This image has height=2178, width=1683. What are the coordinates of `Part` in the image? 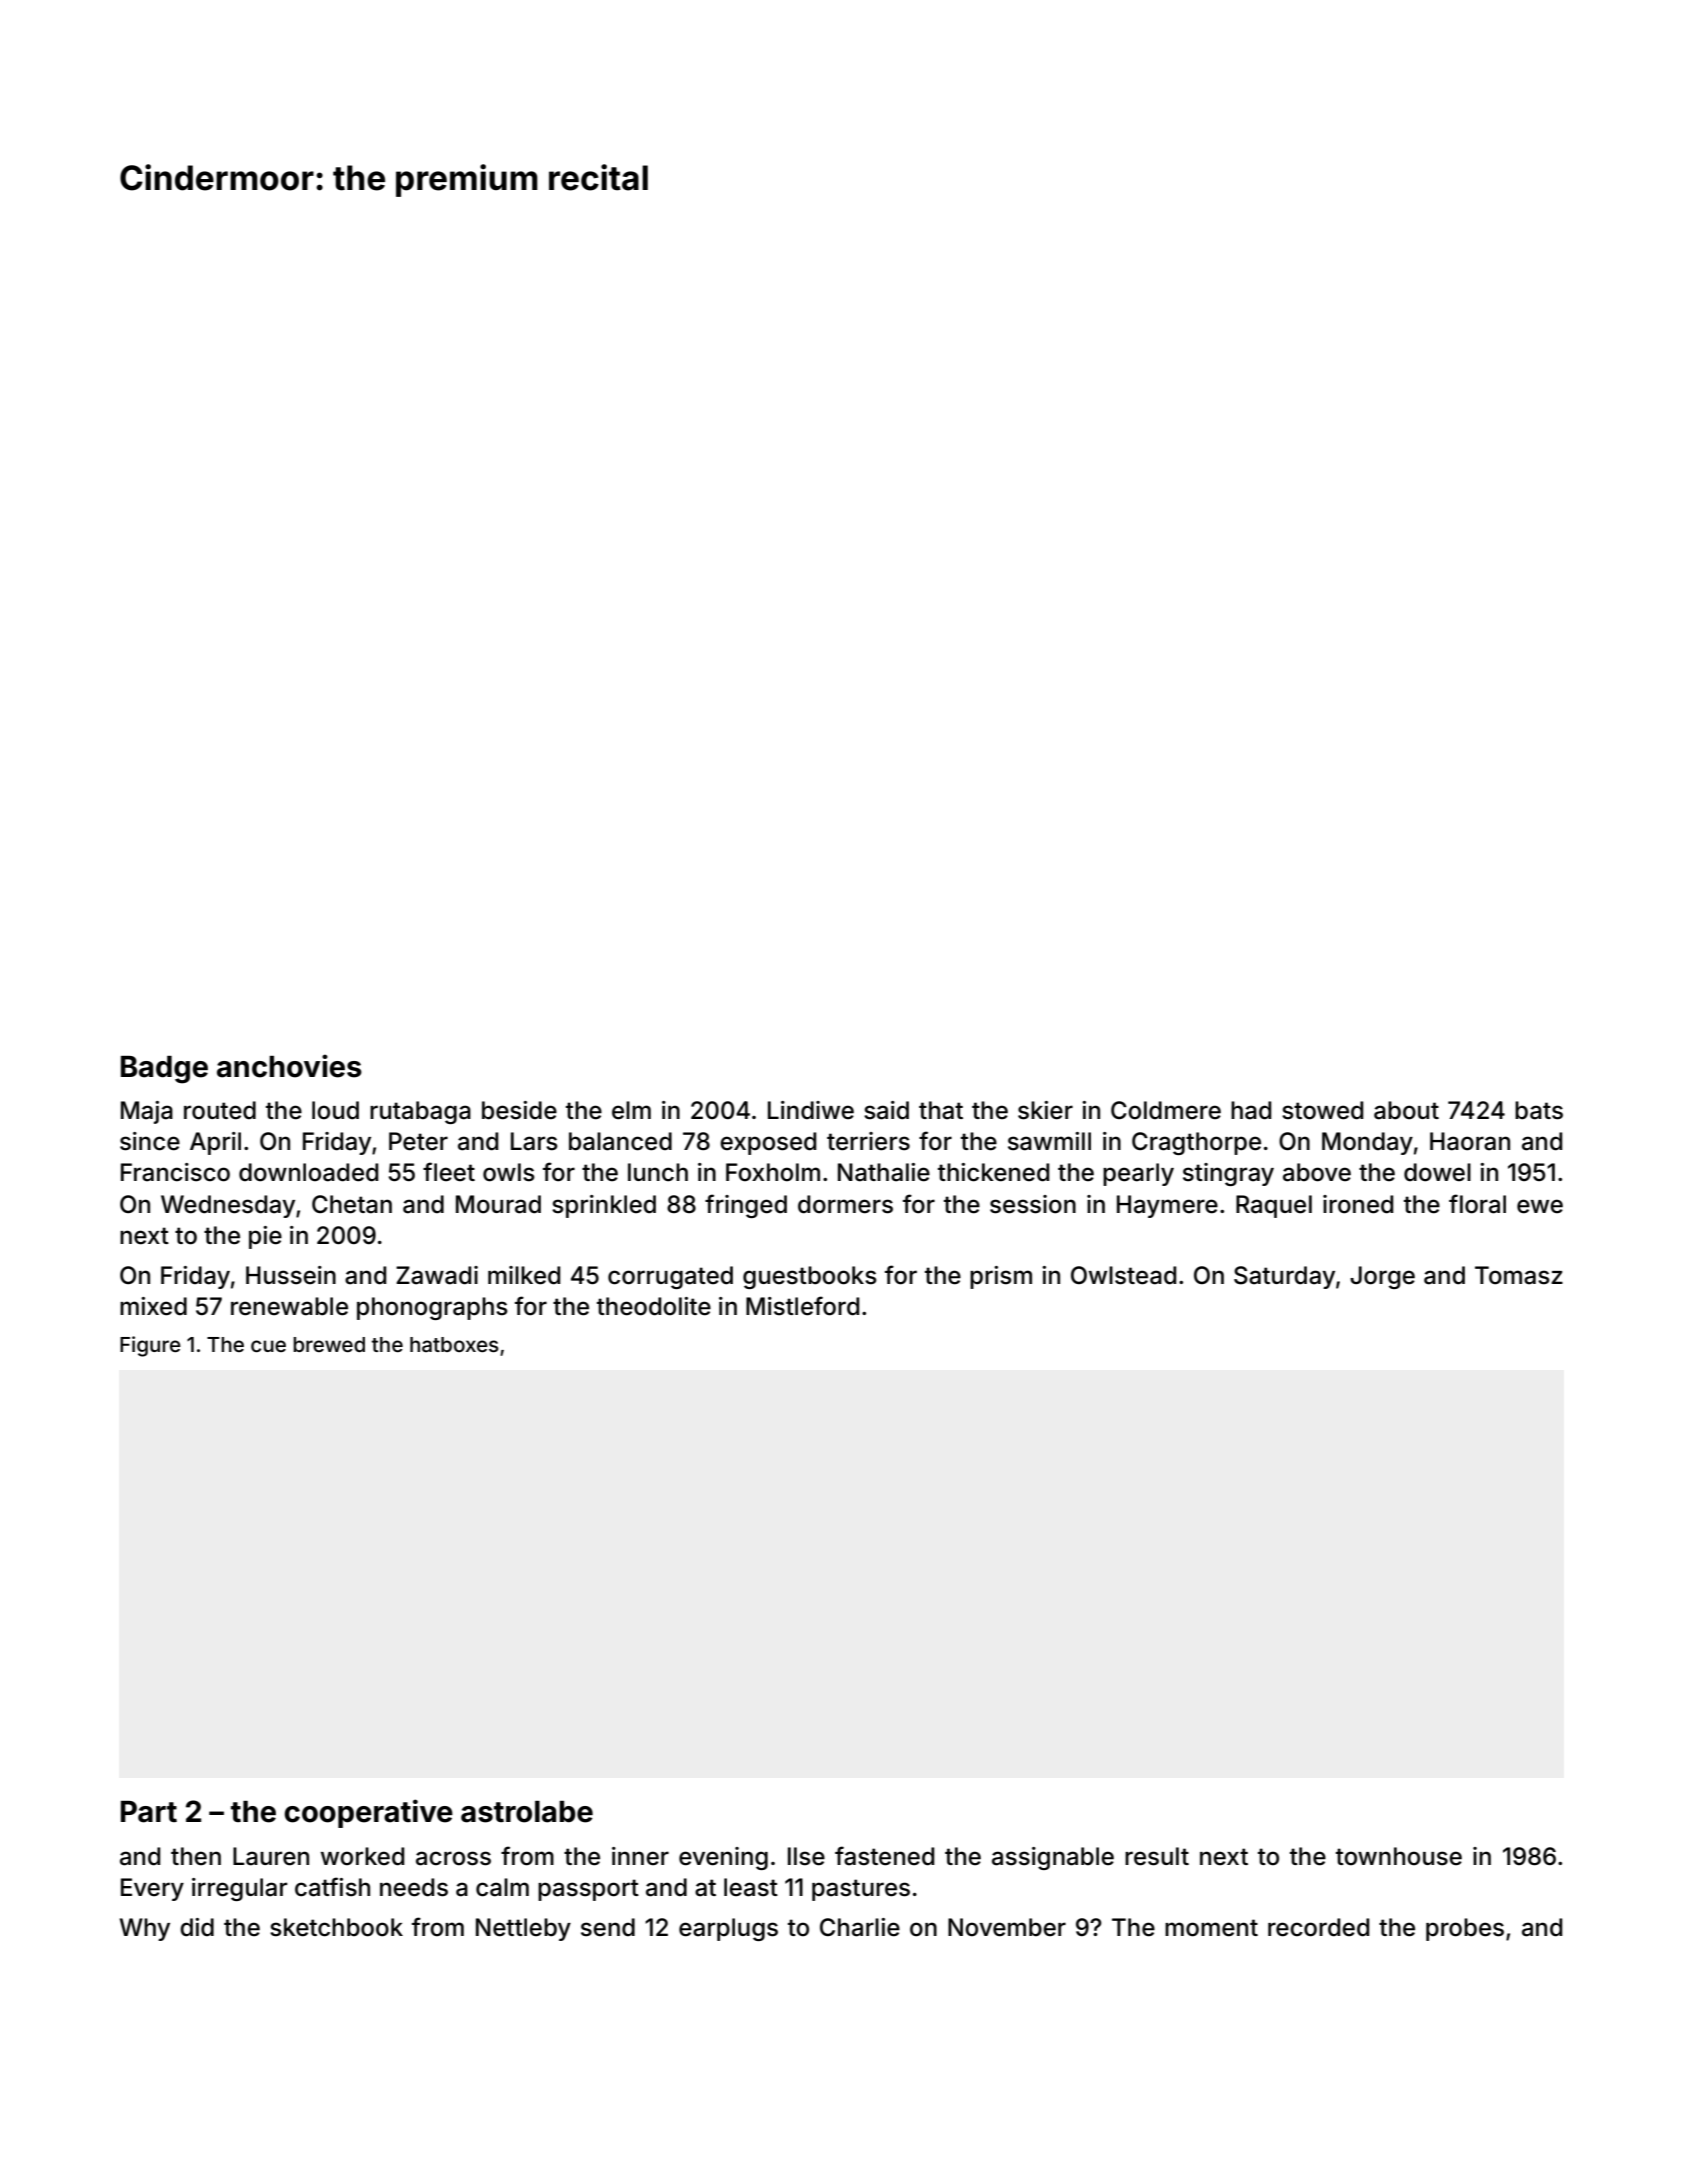 It's located at (149, 1812).
